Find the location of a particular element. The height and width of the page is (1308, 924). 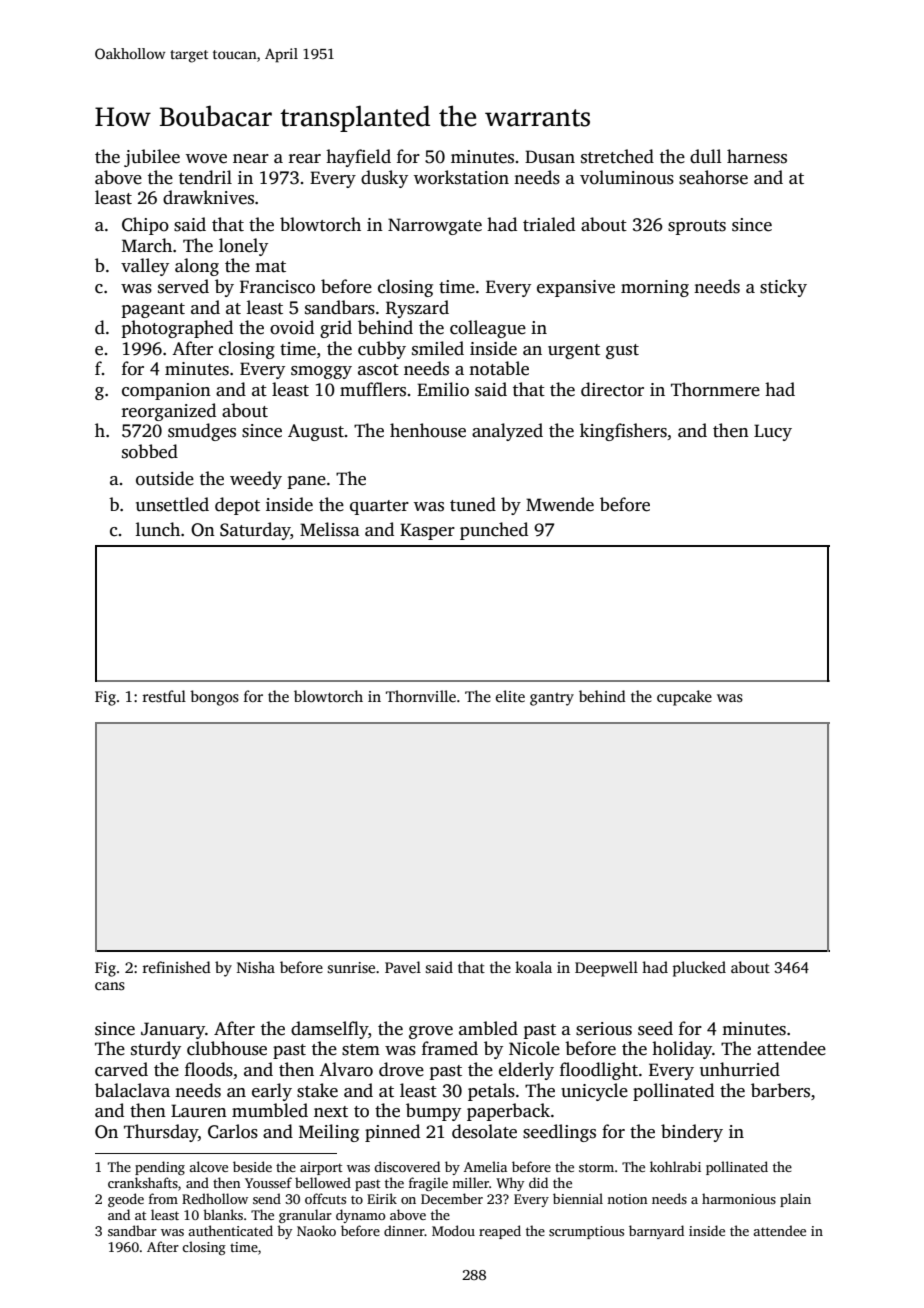

harness is located at coordinates (757, 156).
